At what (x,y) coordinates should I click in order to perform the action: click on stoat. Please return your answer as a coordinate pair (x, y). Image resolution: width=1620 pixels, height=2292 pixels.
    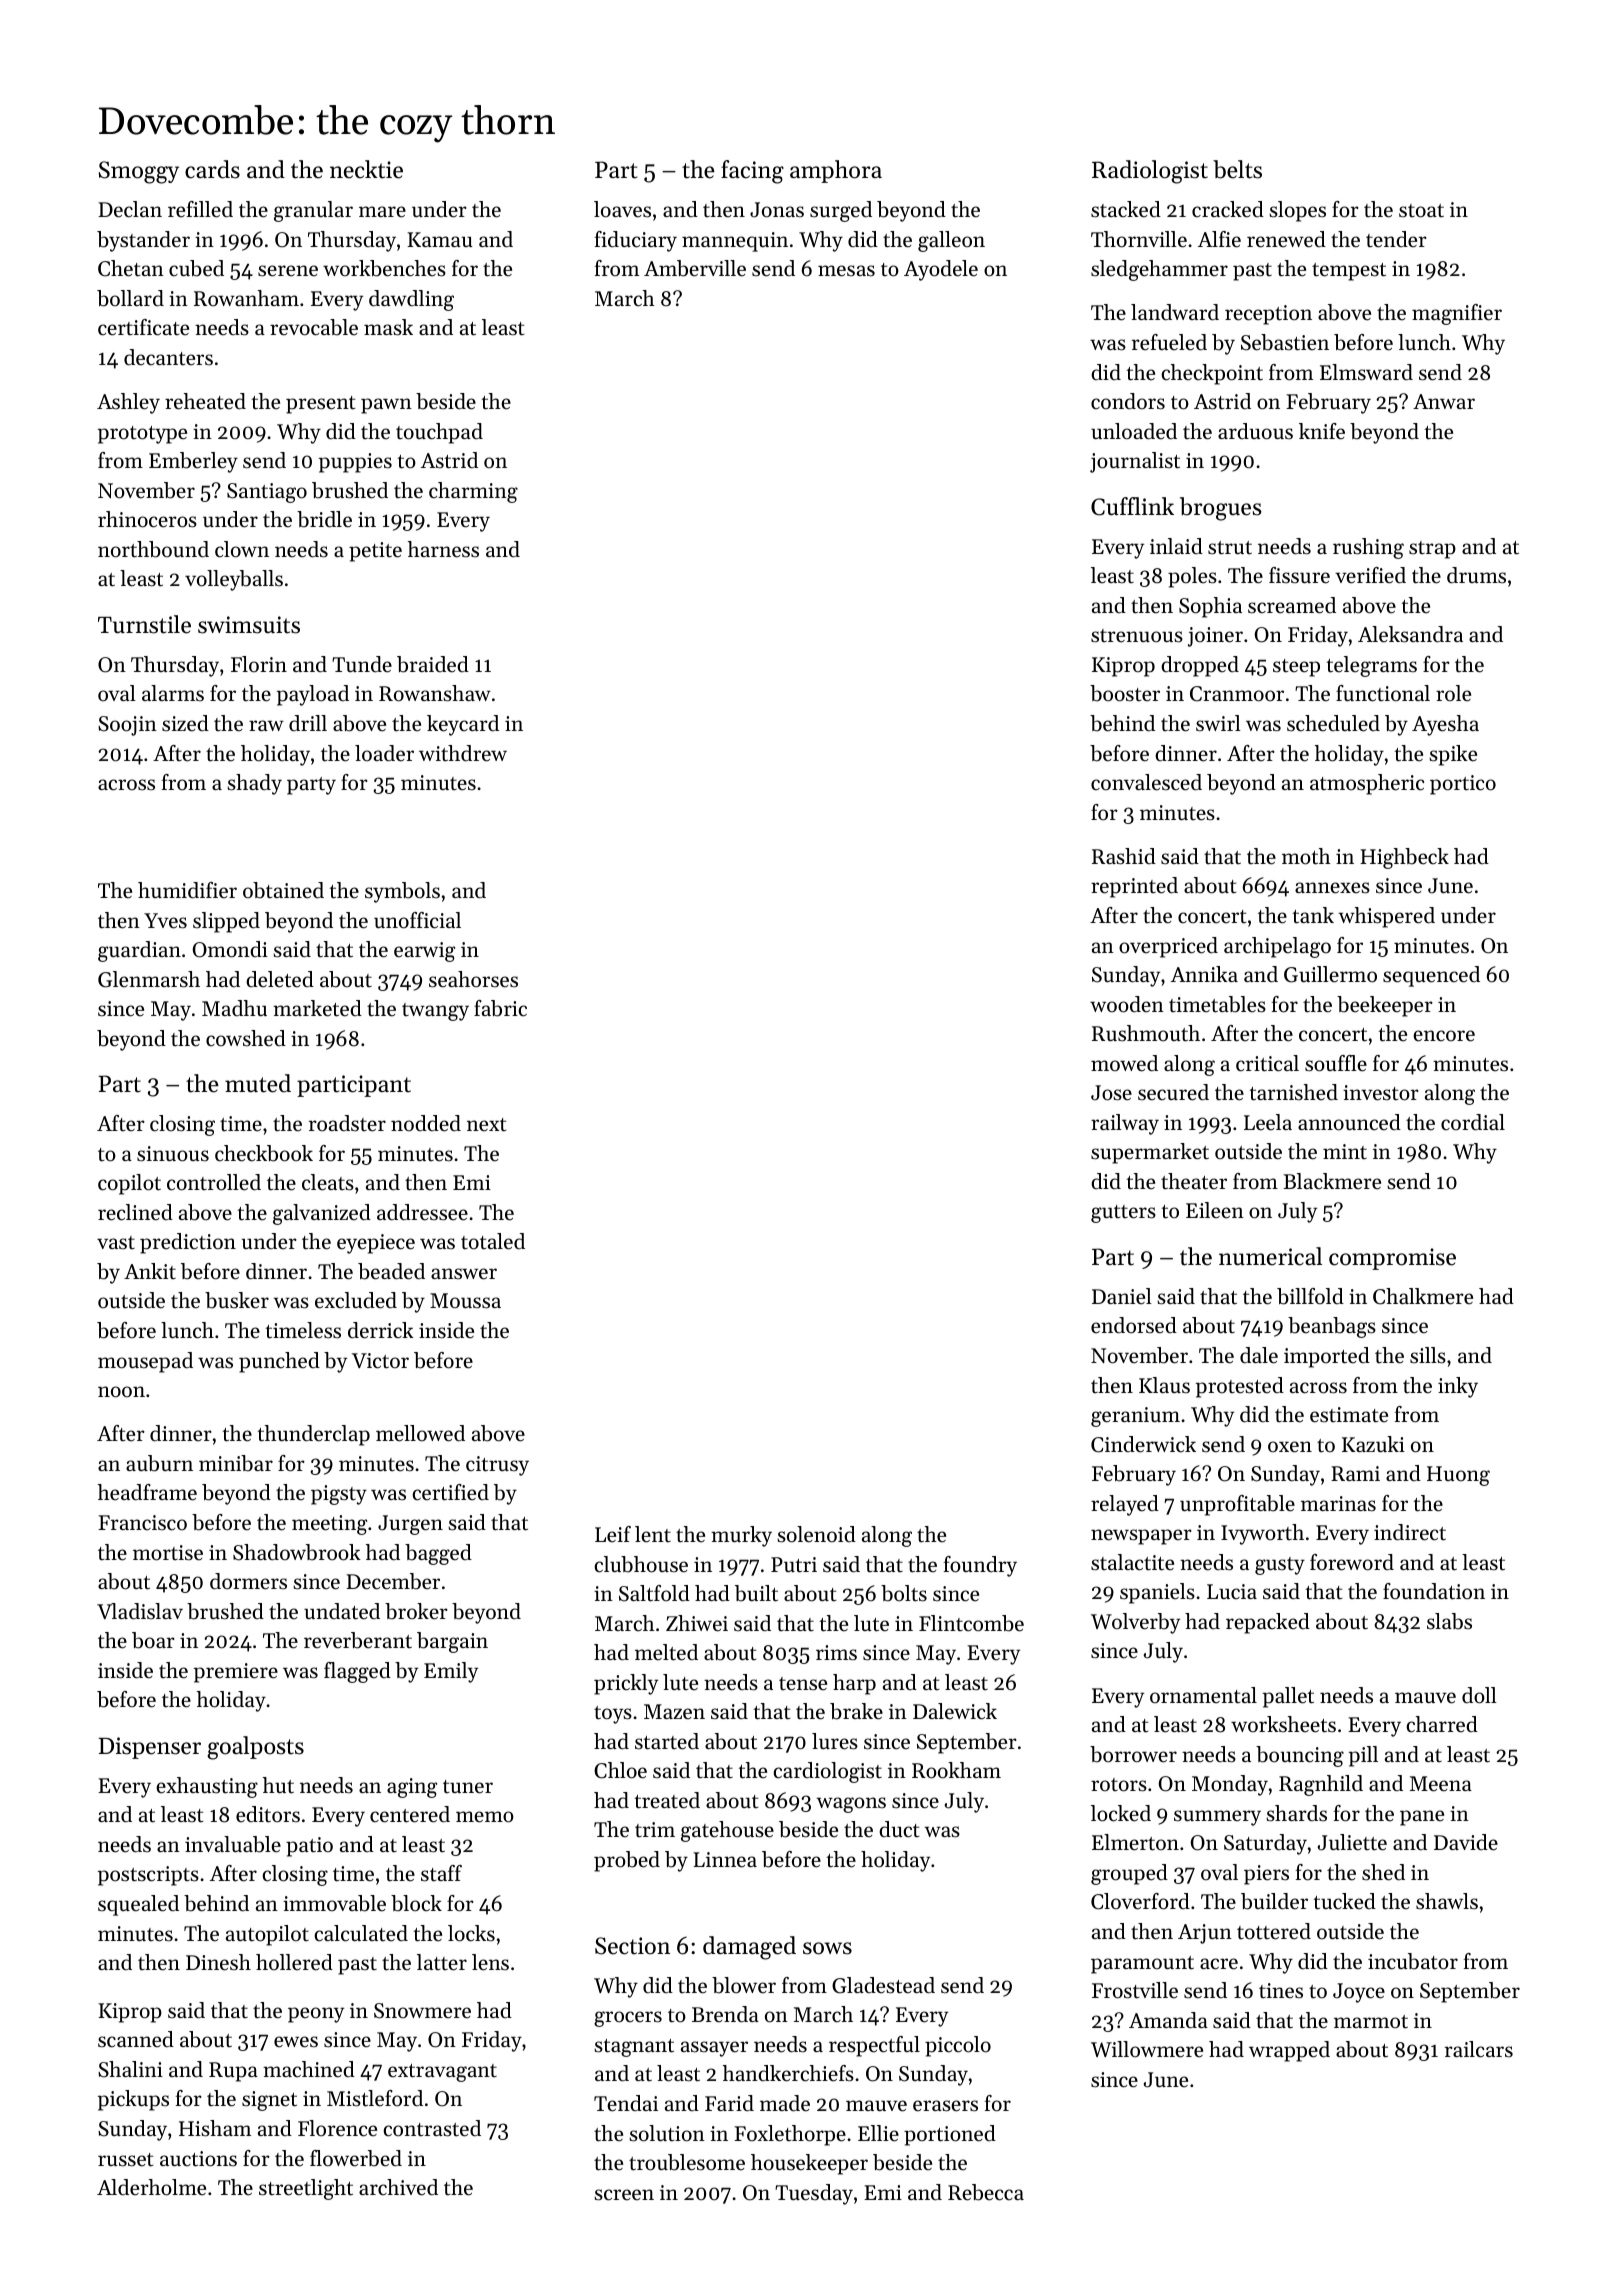
    Looking at the image, I should click on (1421, 211).
